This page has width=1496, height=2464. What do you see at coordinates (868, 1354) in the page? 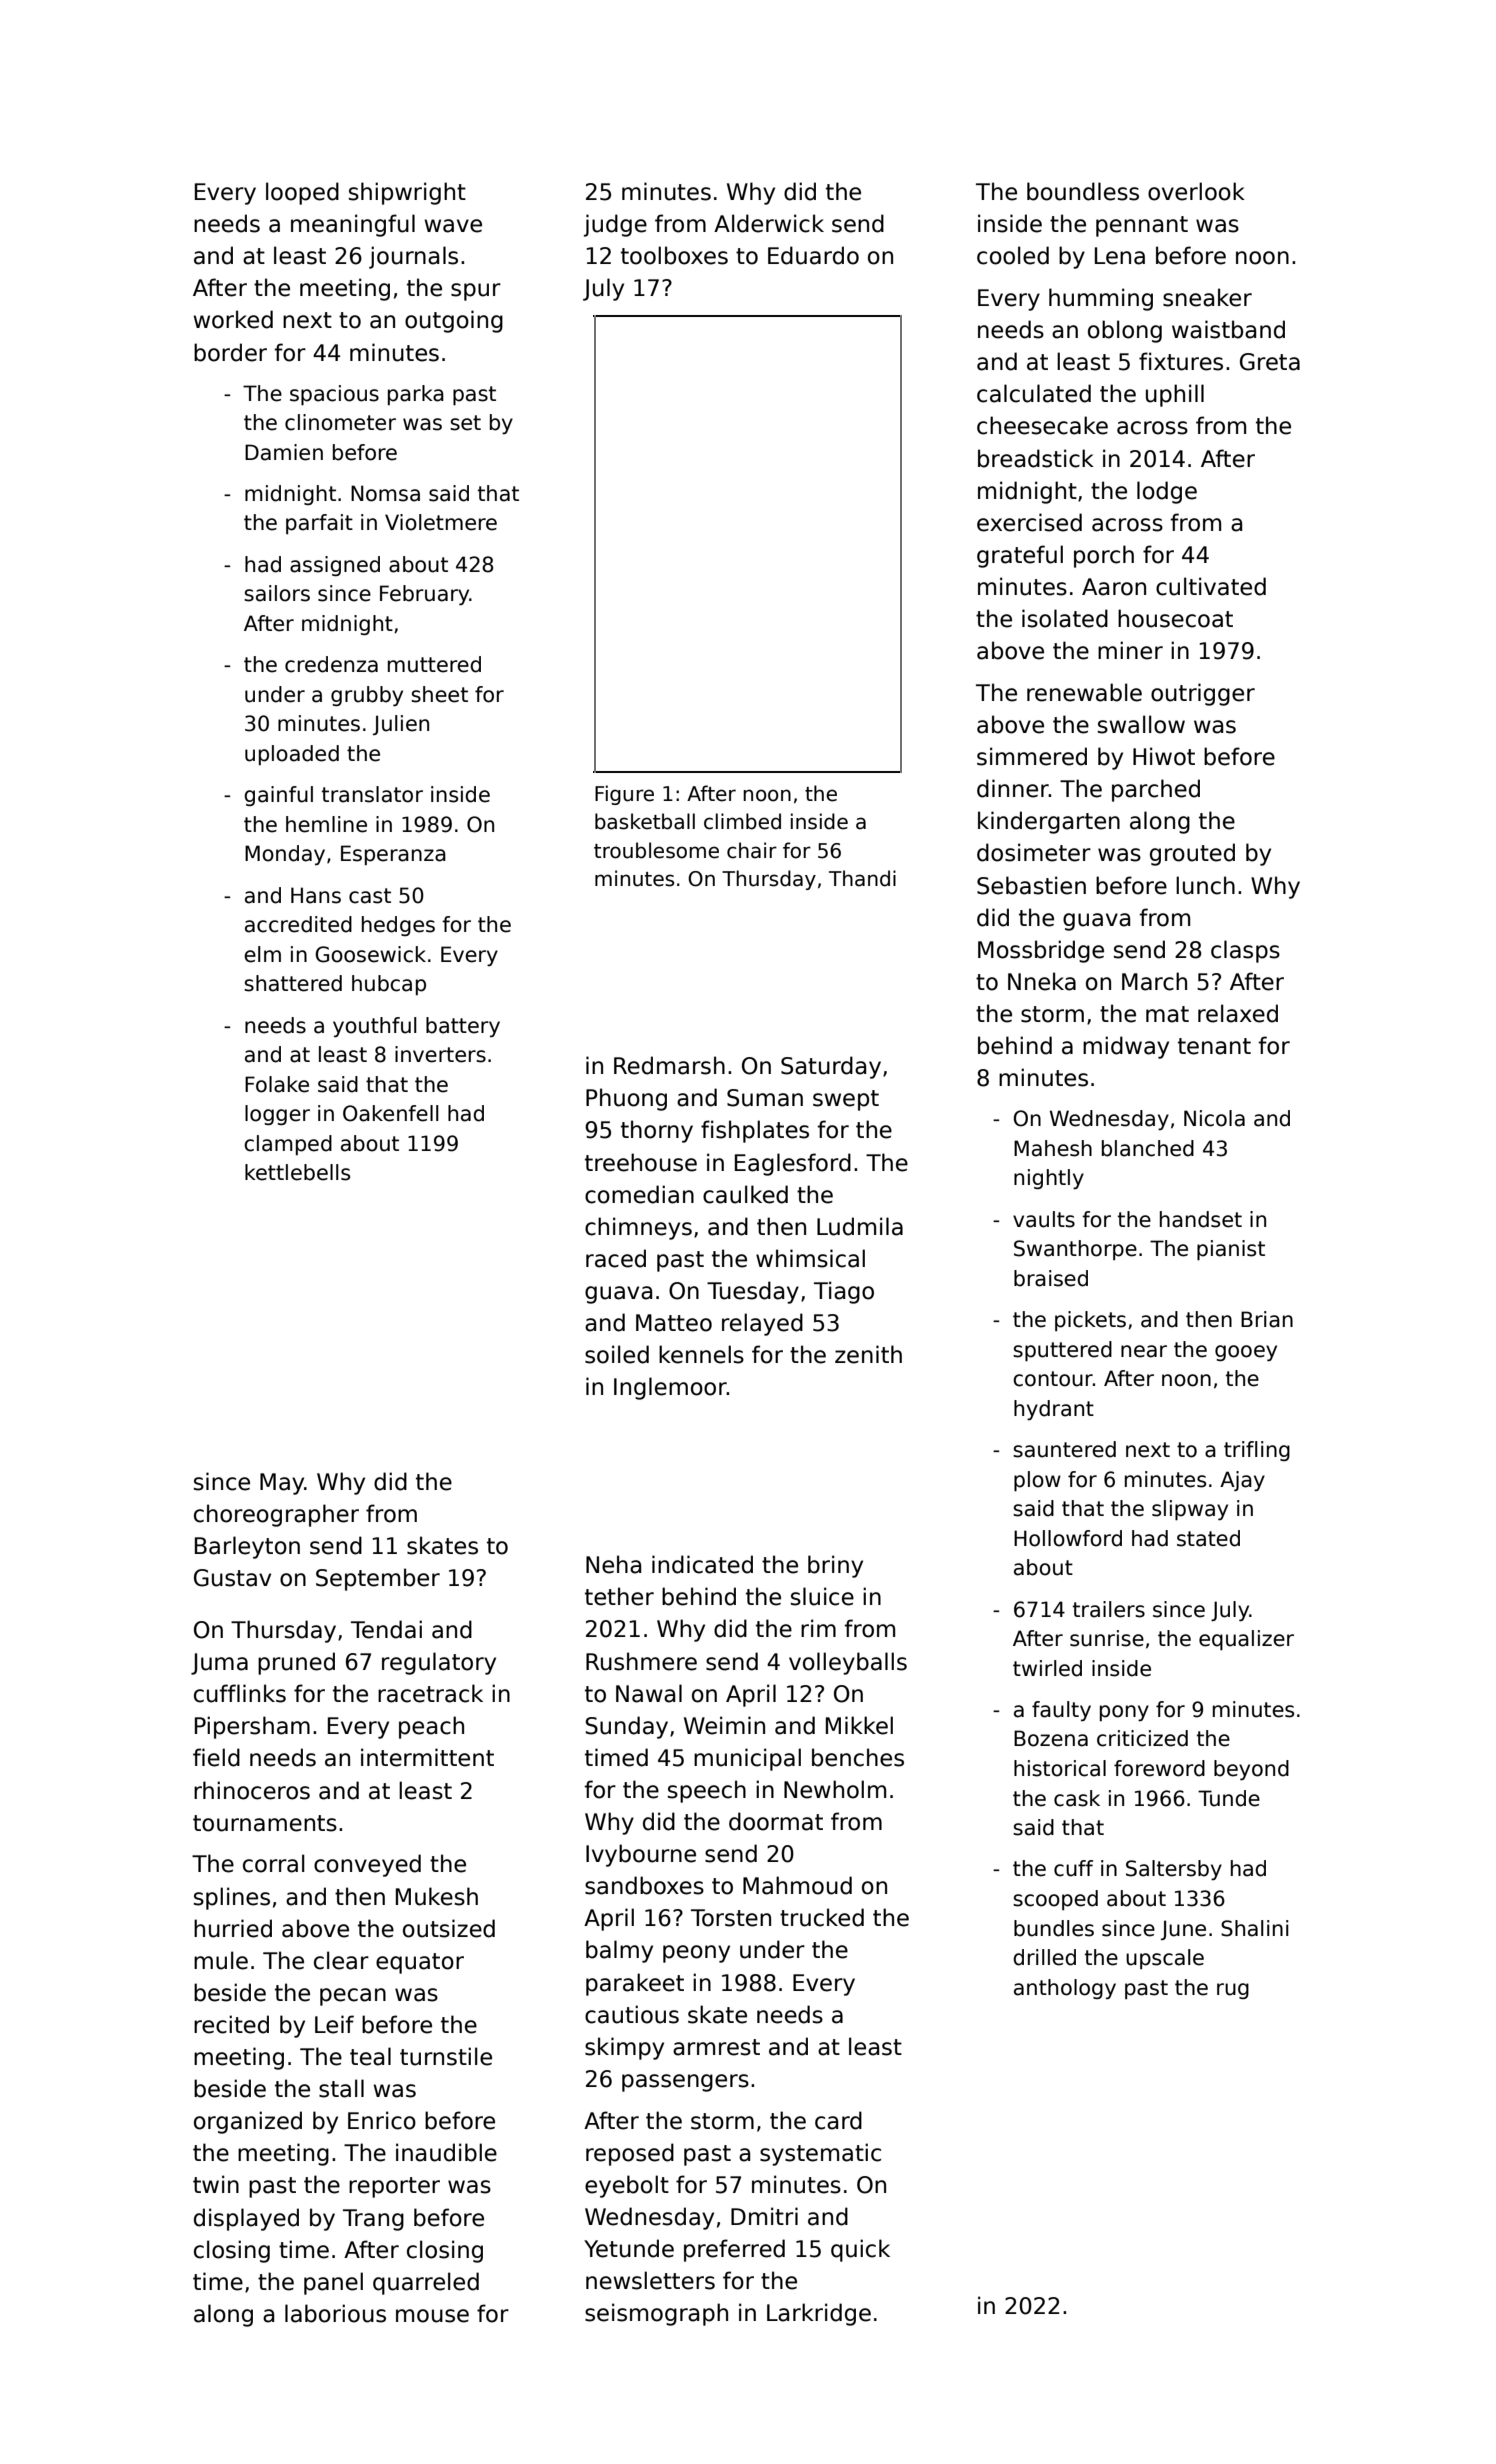
I see `zenith` at bounding box center [868, 1354].
